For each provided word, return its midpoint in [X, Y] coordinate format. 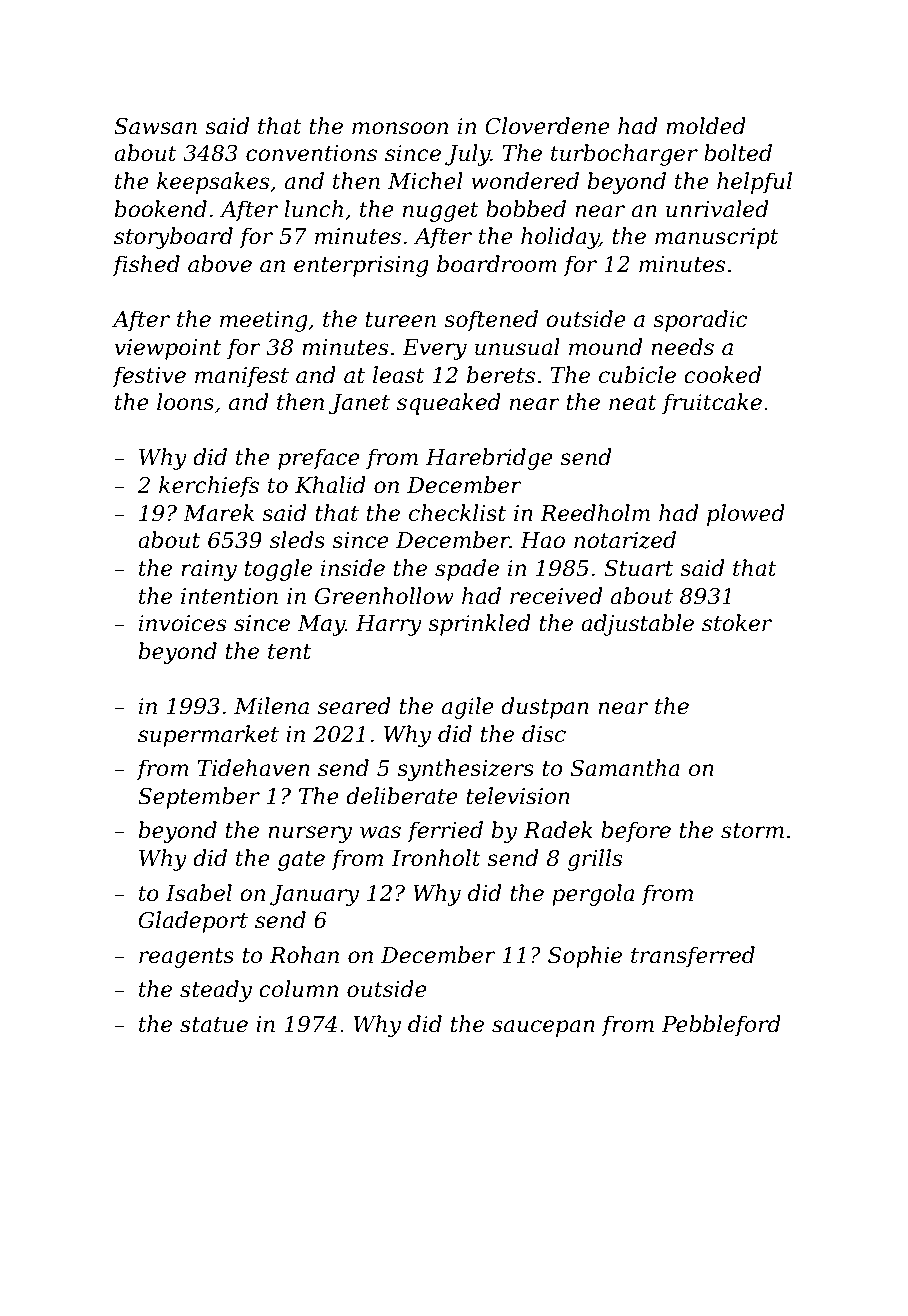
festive [149, 377]
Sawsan [155, 126]
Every [435, 349]
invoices [183, 623]
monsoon [400, 128]
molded [706, 126]
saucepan [543, 1028]
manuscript [717, 238]
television [518, 796]
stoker [737, 623]
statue [214, 1025]
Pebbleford [721, 1026]
